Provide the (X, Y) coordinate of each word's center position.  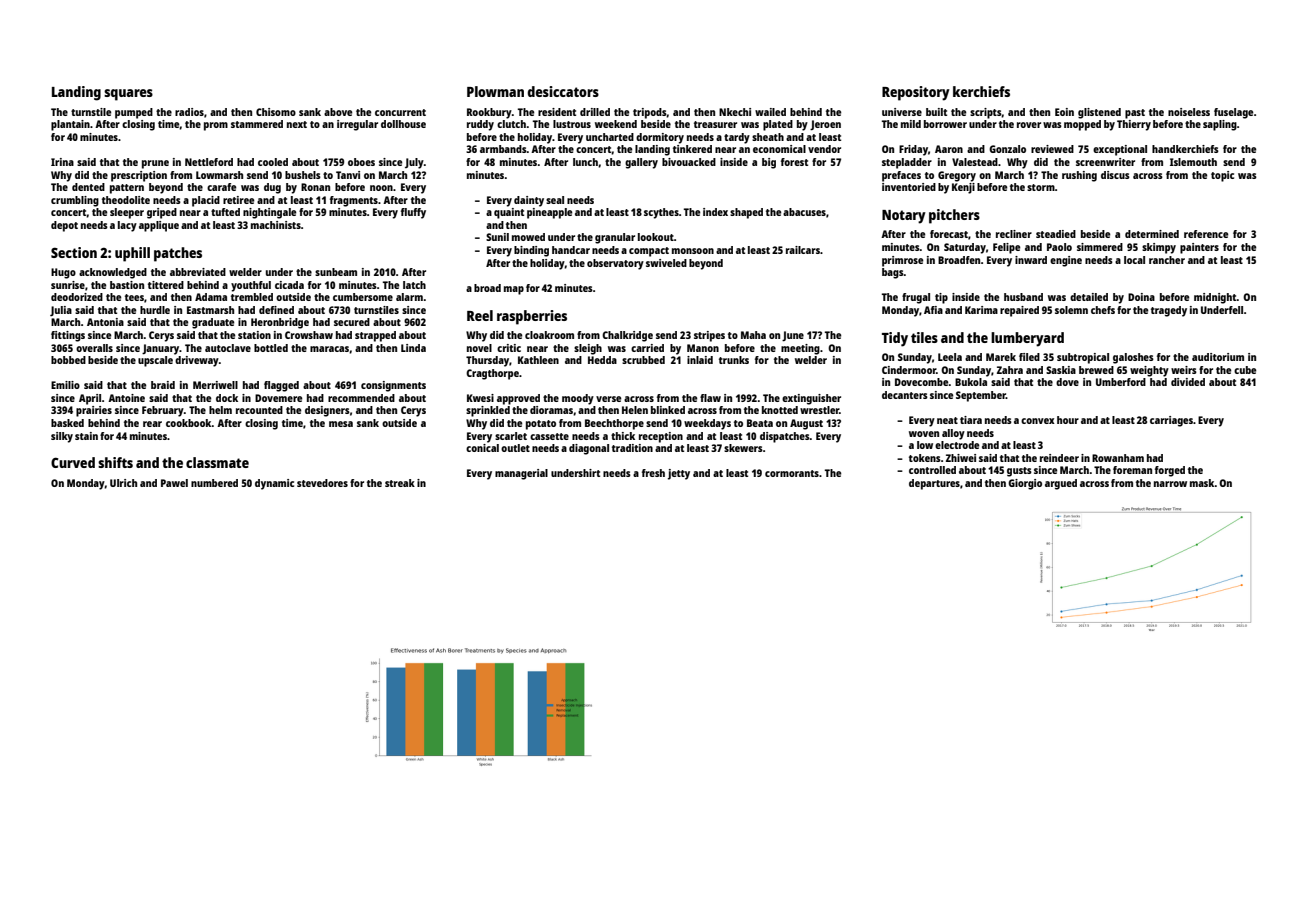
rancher (1167, 260)
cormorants (792, 473)
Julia (61, 311)
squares (128, 95)
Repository (916, 93)
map (514, 290)
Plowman (495, 91)
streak (400, 483)
